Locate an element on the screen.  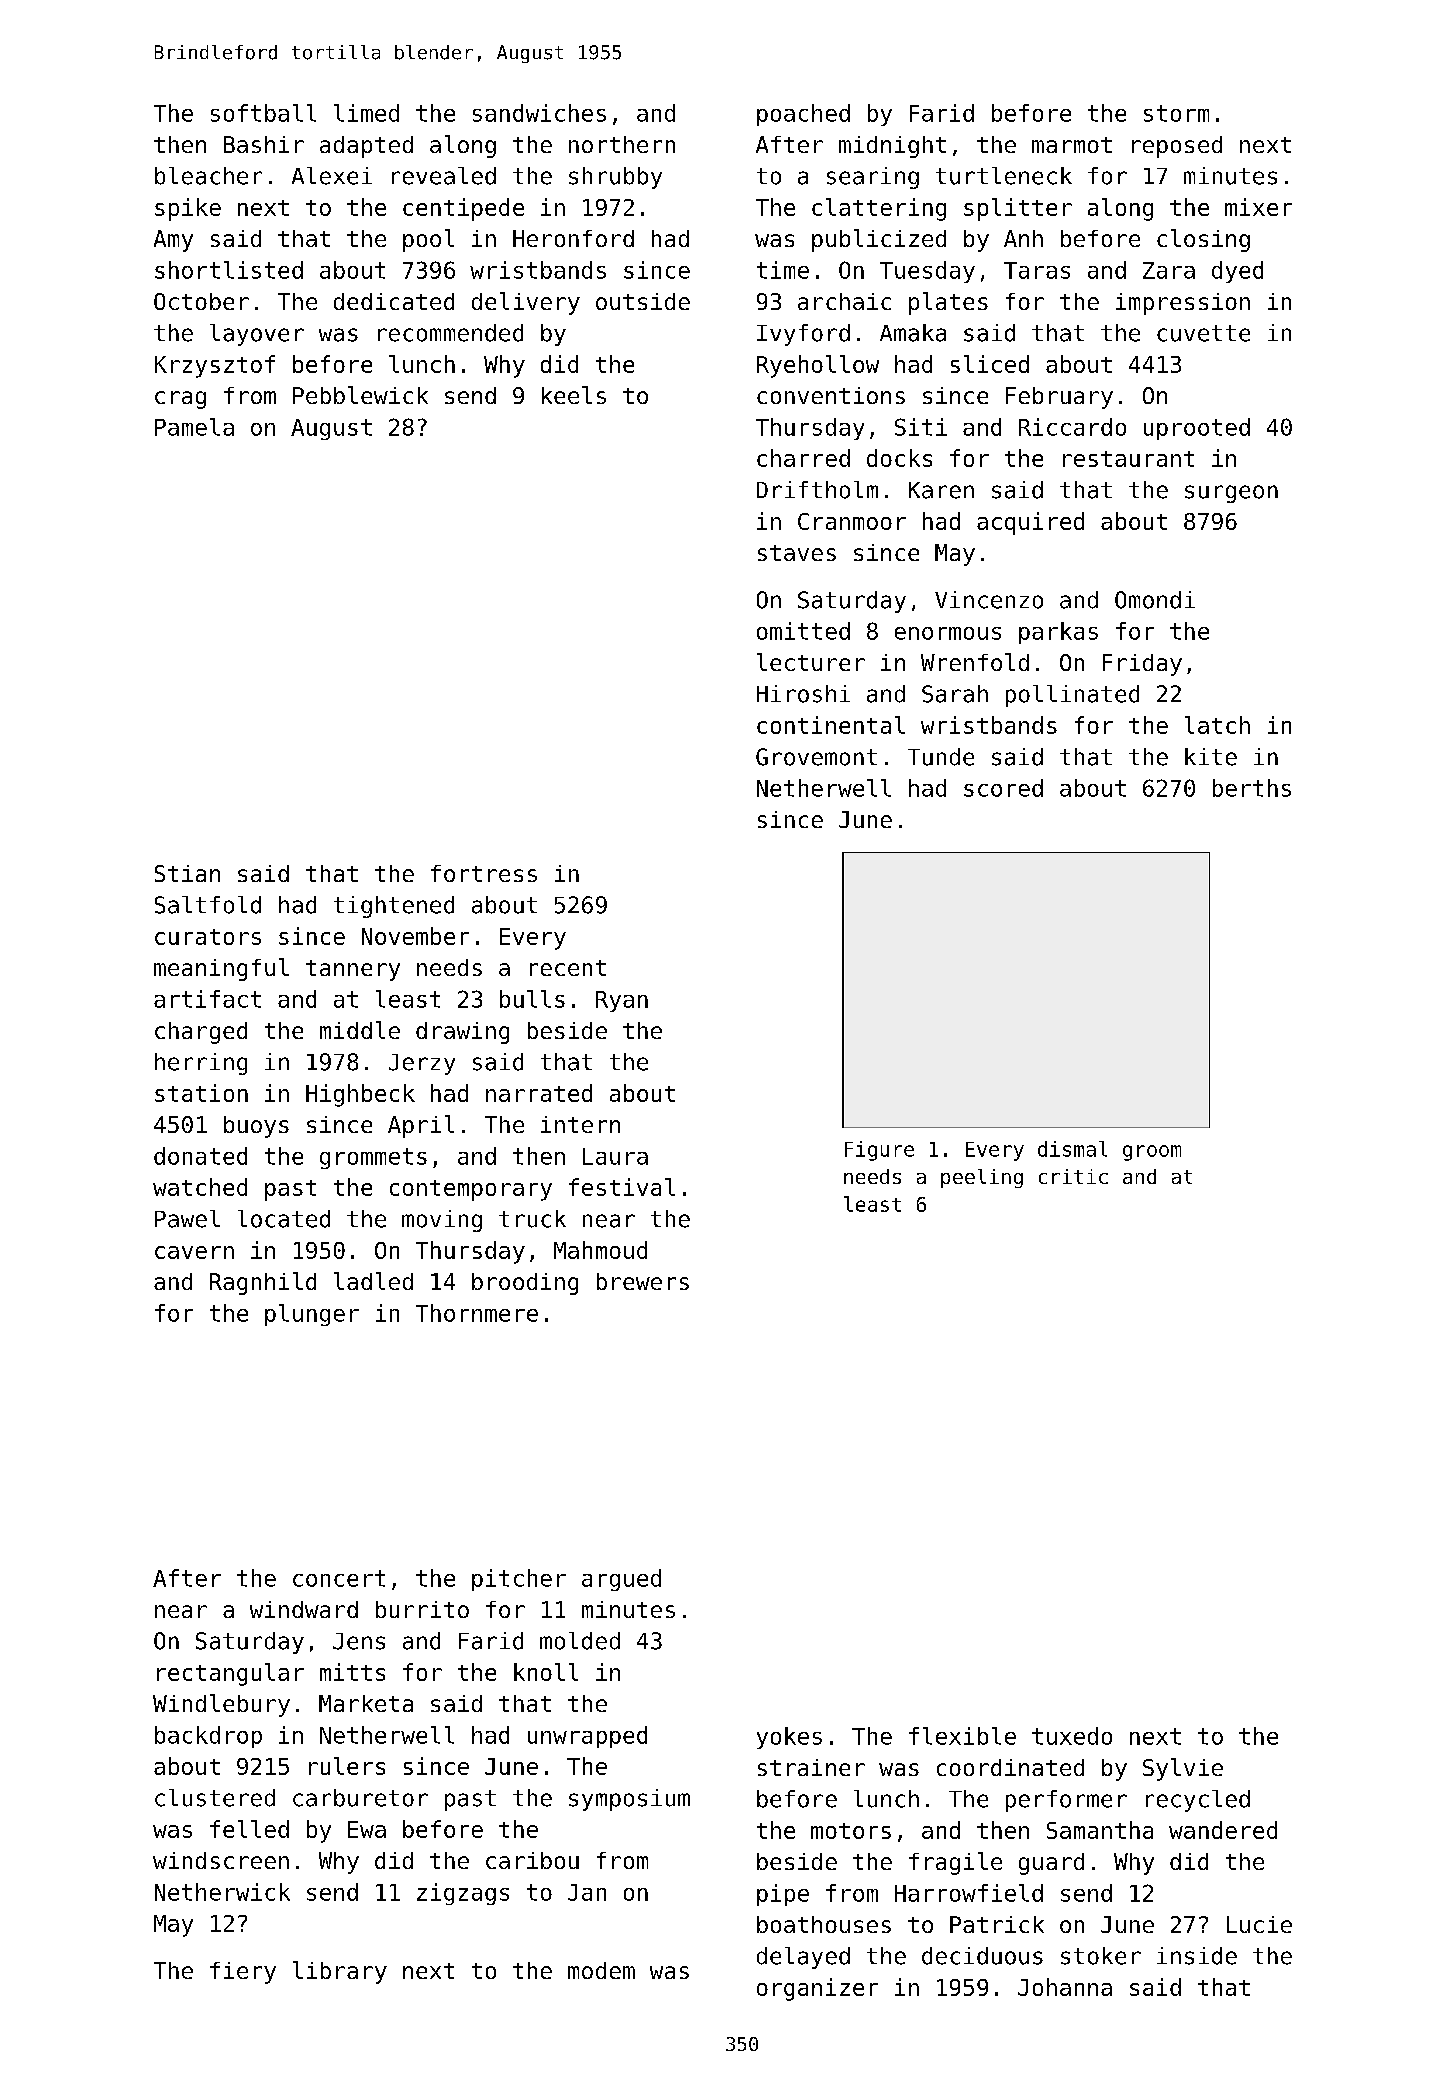
limed is located at coordinates (366, 113).
